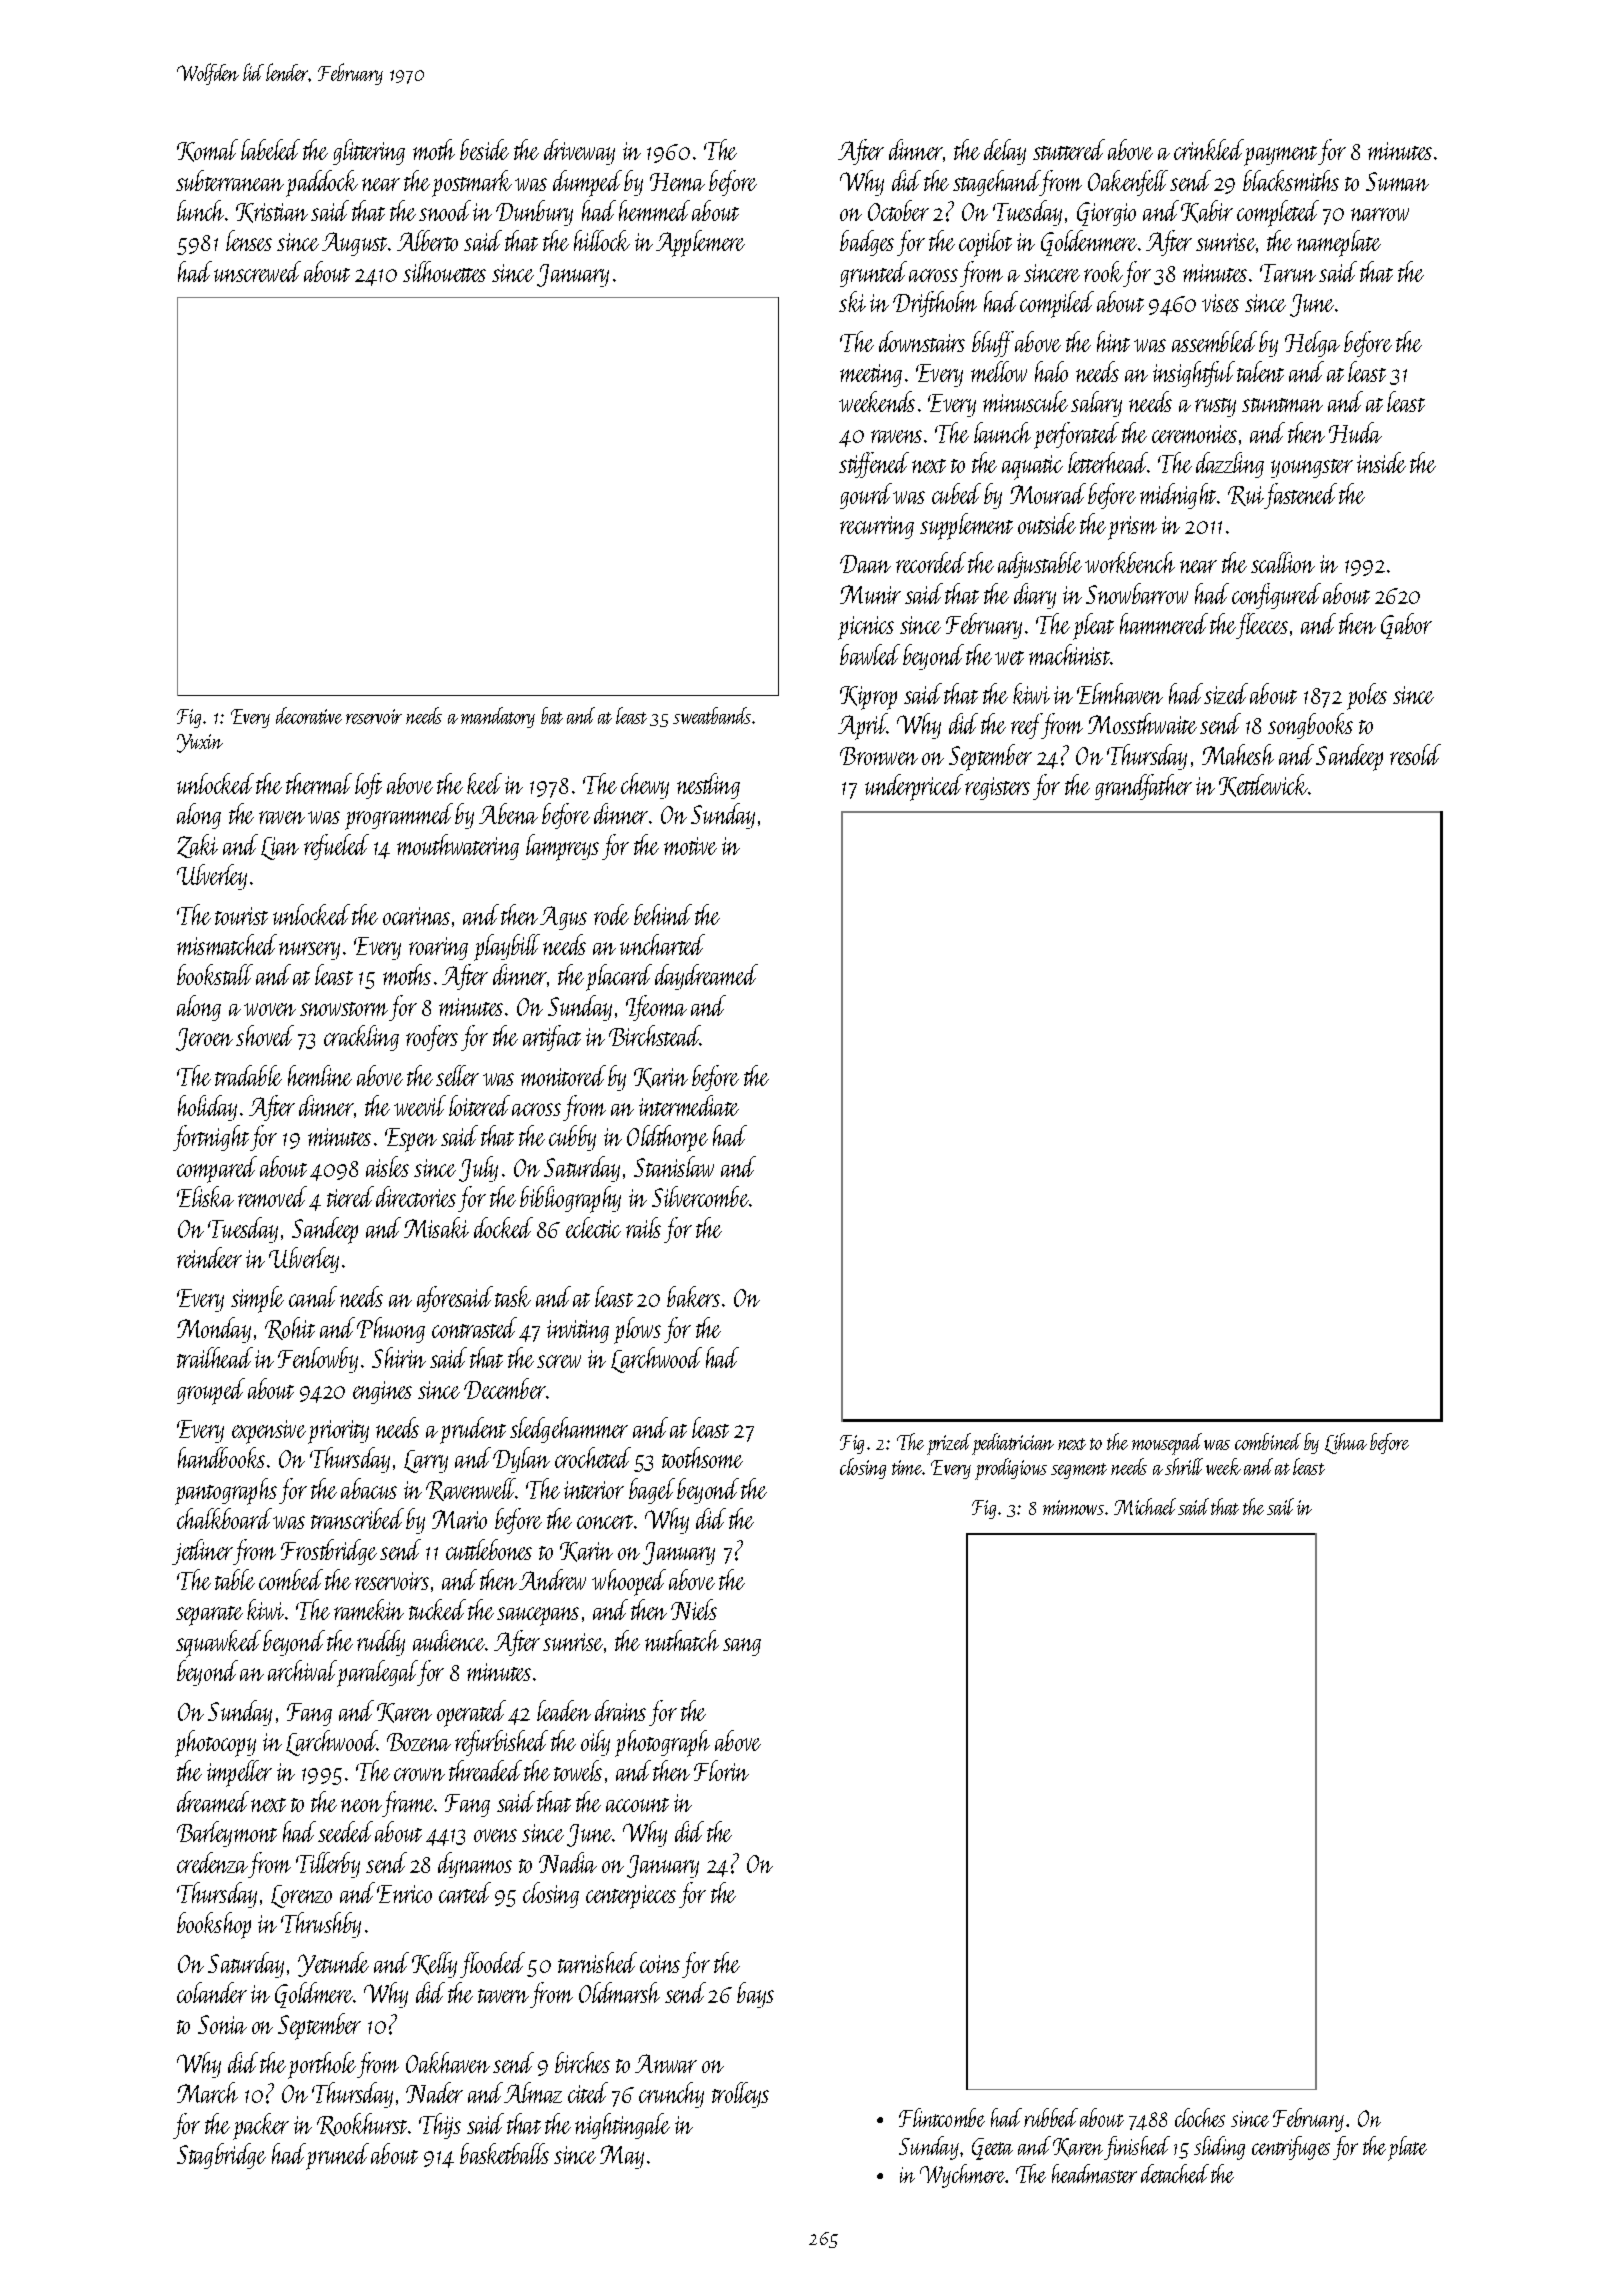 The image size is (1620, 2292). Describe the element at coordinates (1346, 1443) in the page. I see `Lihua` at that location.
